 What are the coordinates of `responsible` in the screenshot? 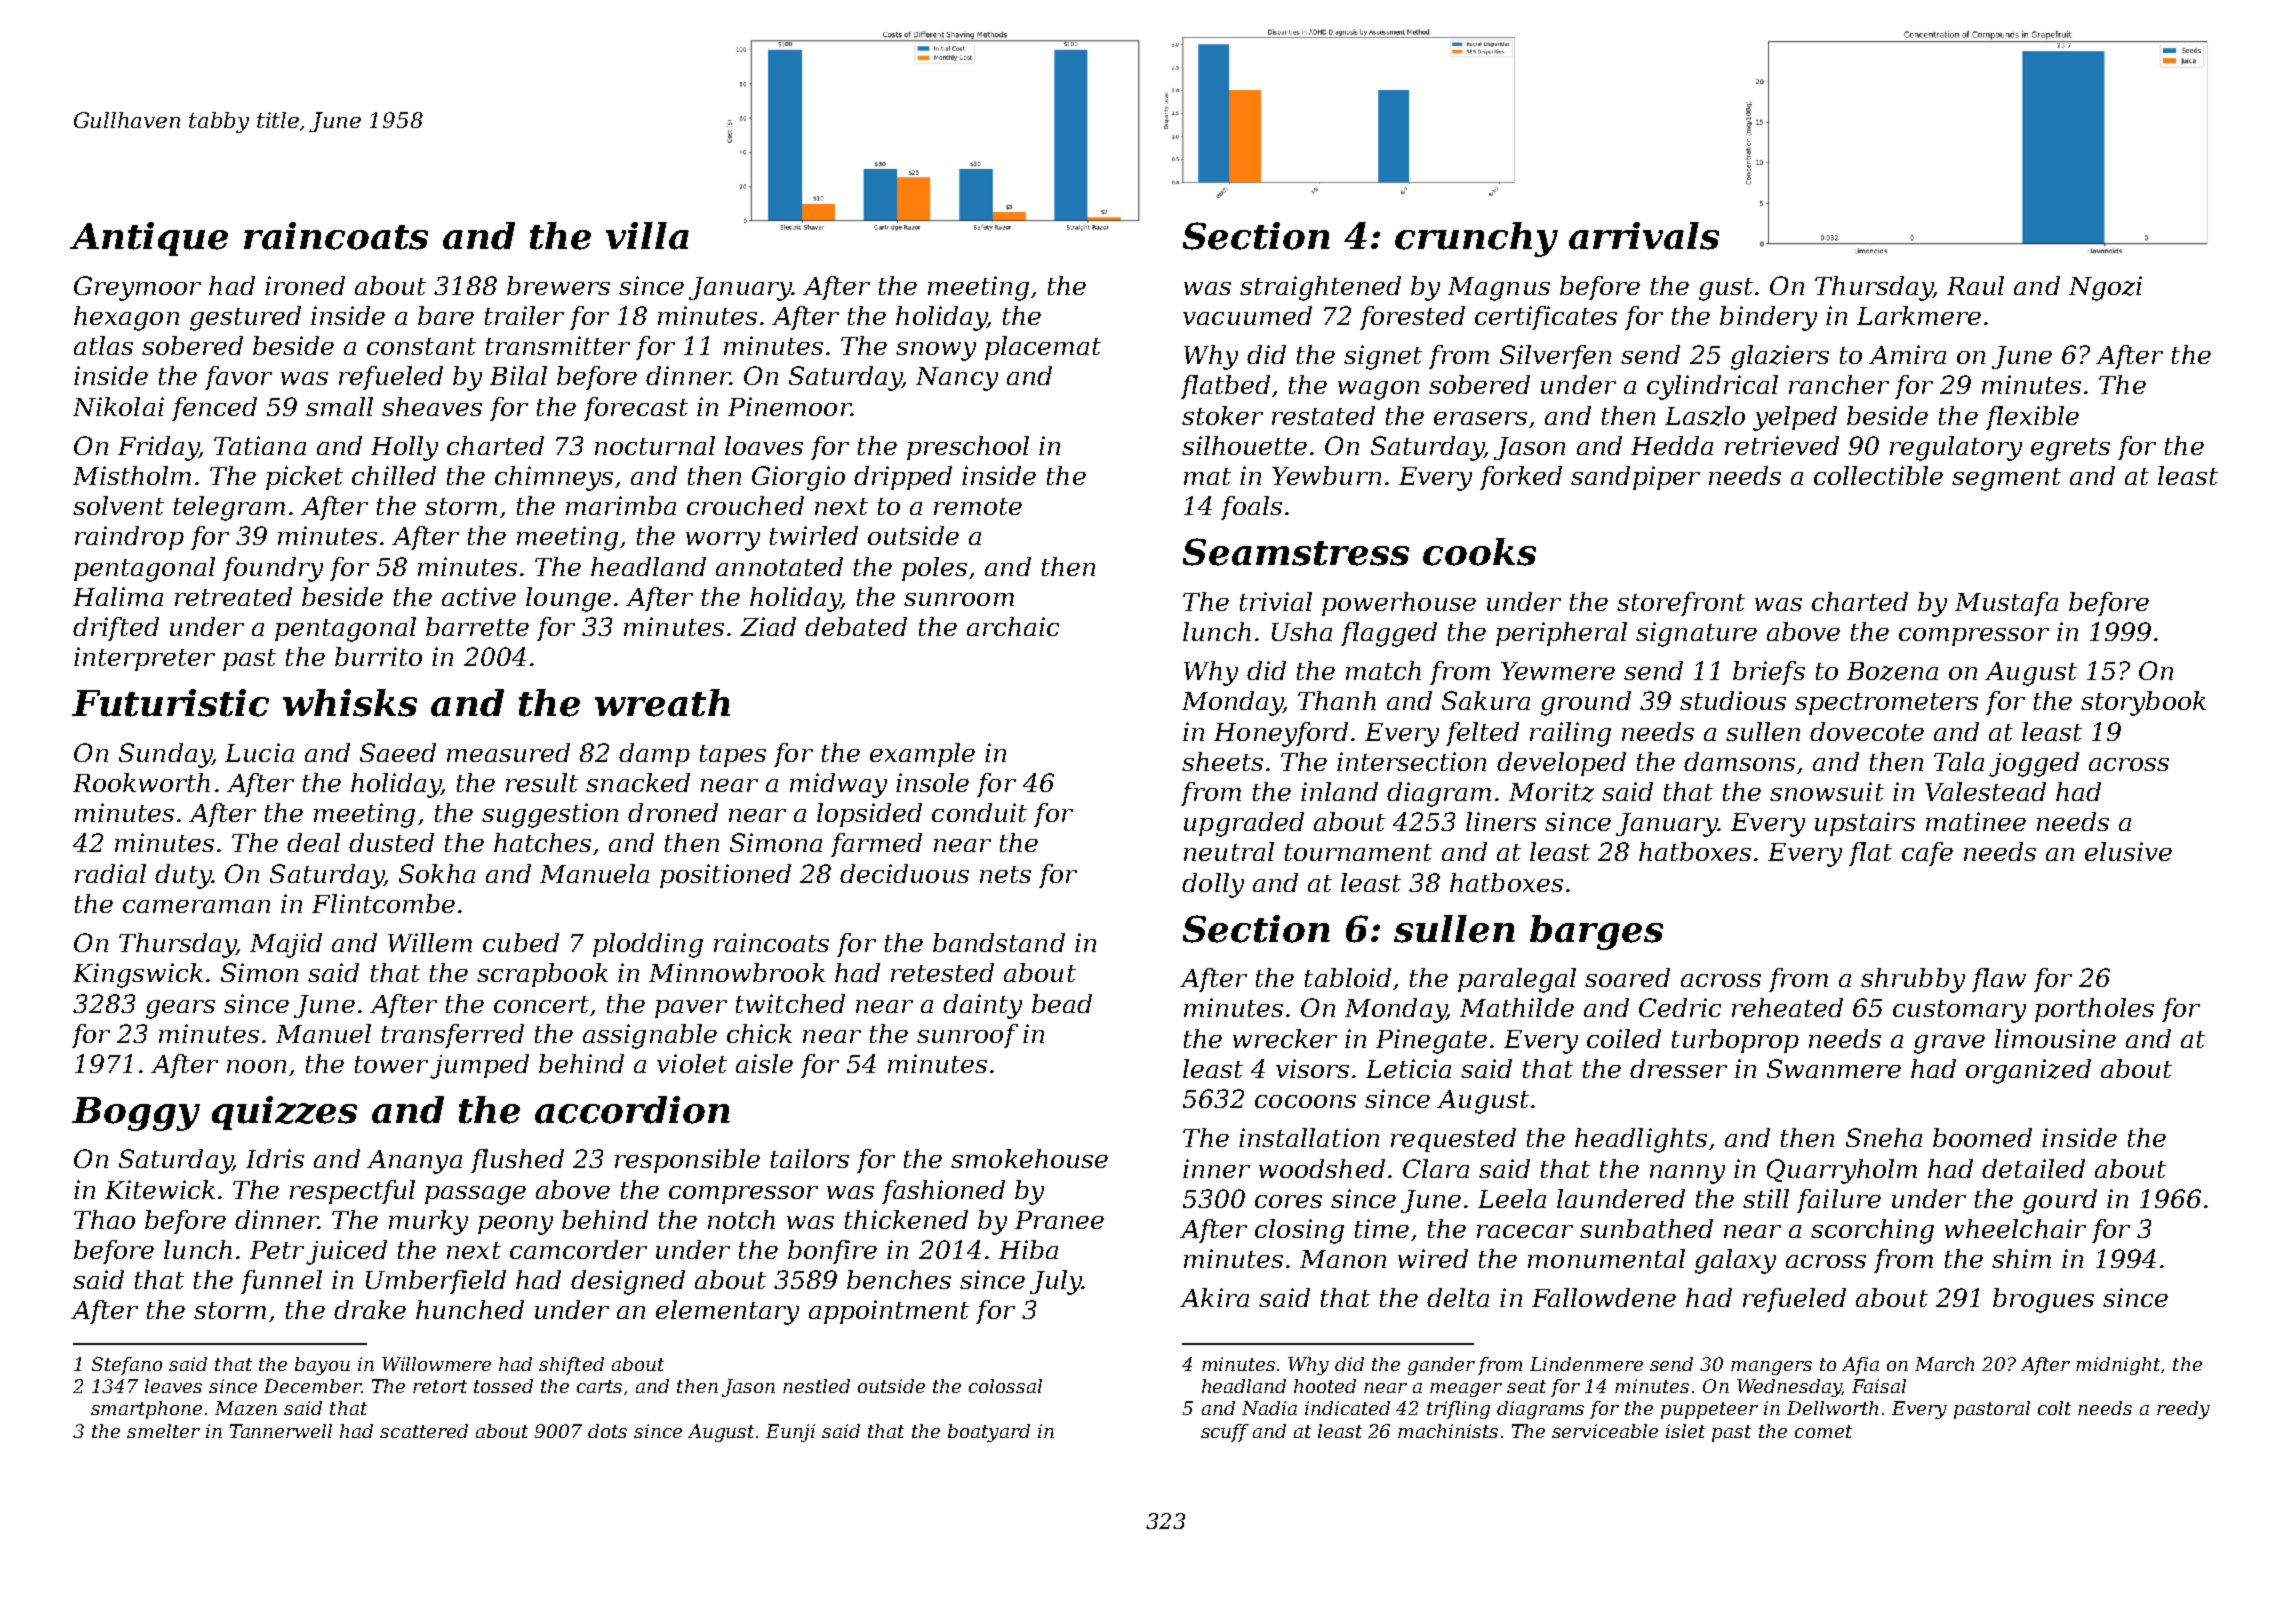 It's located at (687, 1161).
